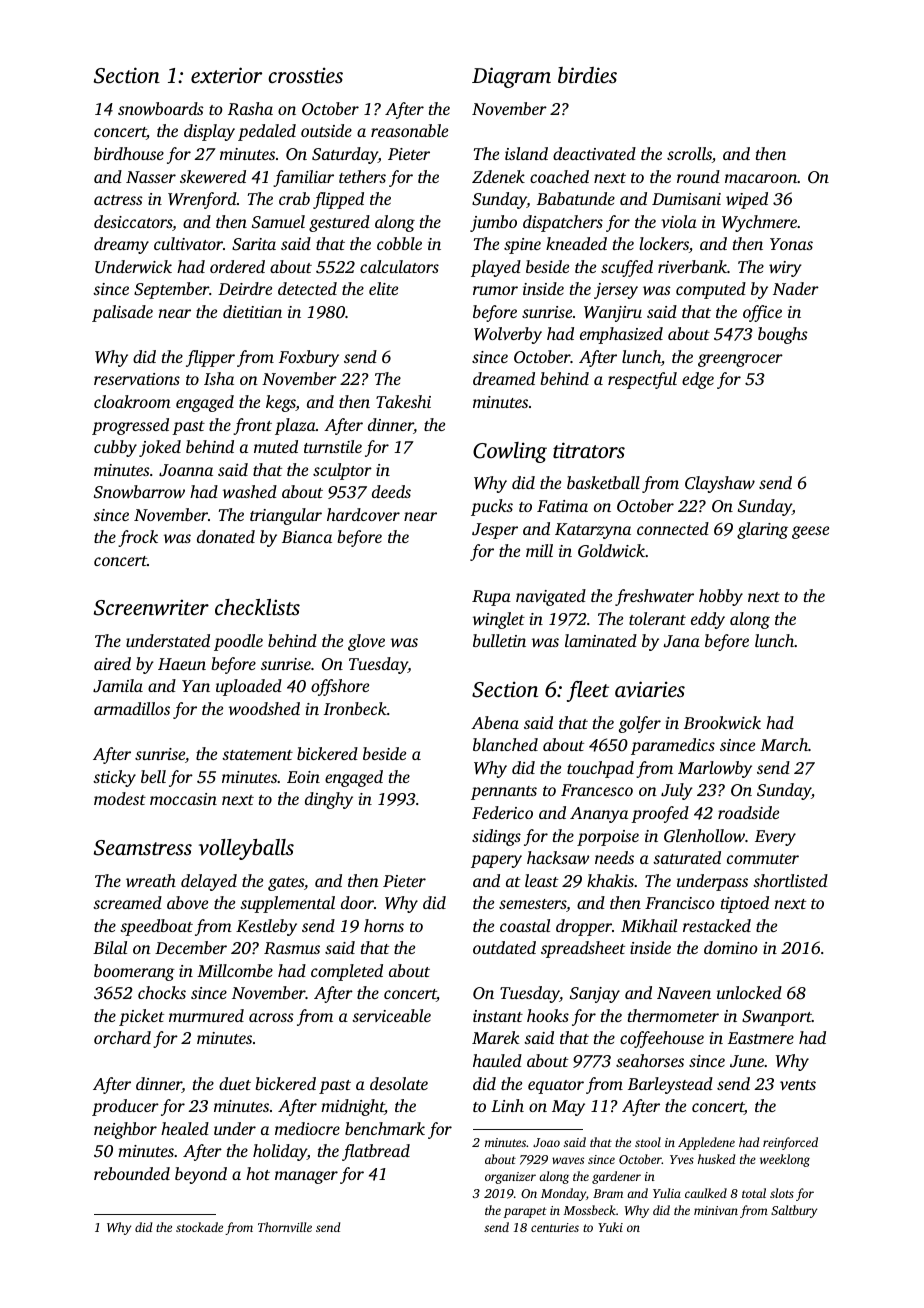  Describe the element at coordinates (139, 492) in the screenshot. I see `Snowbarrow` at that location.
